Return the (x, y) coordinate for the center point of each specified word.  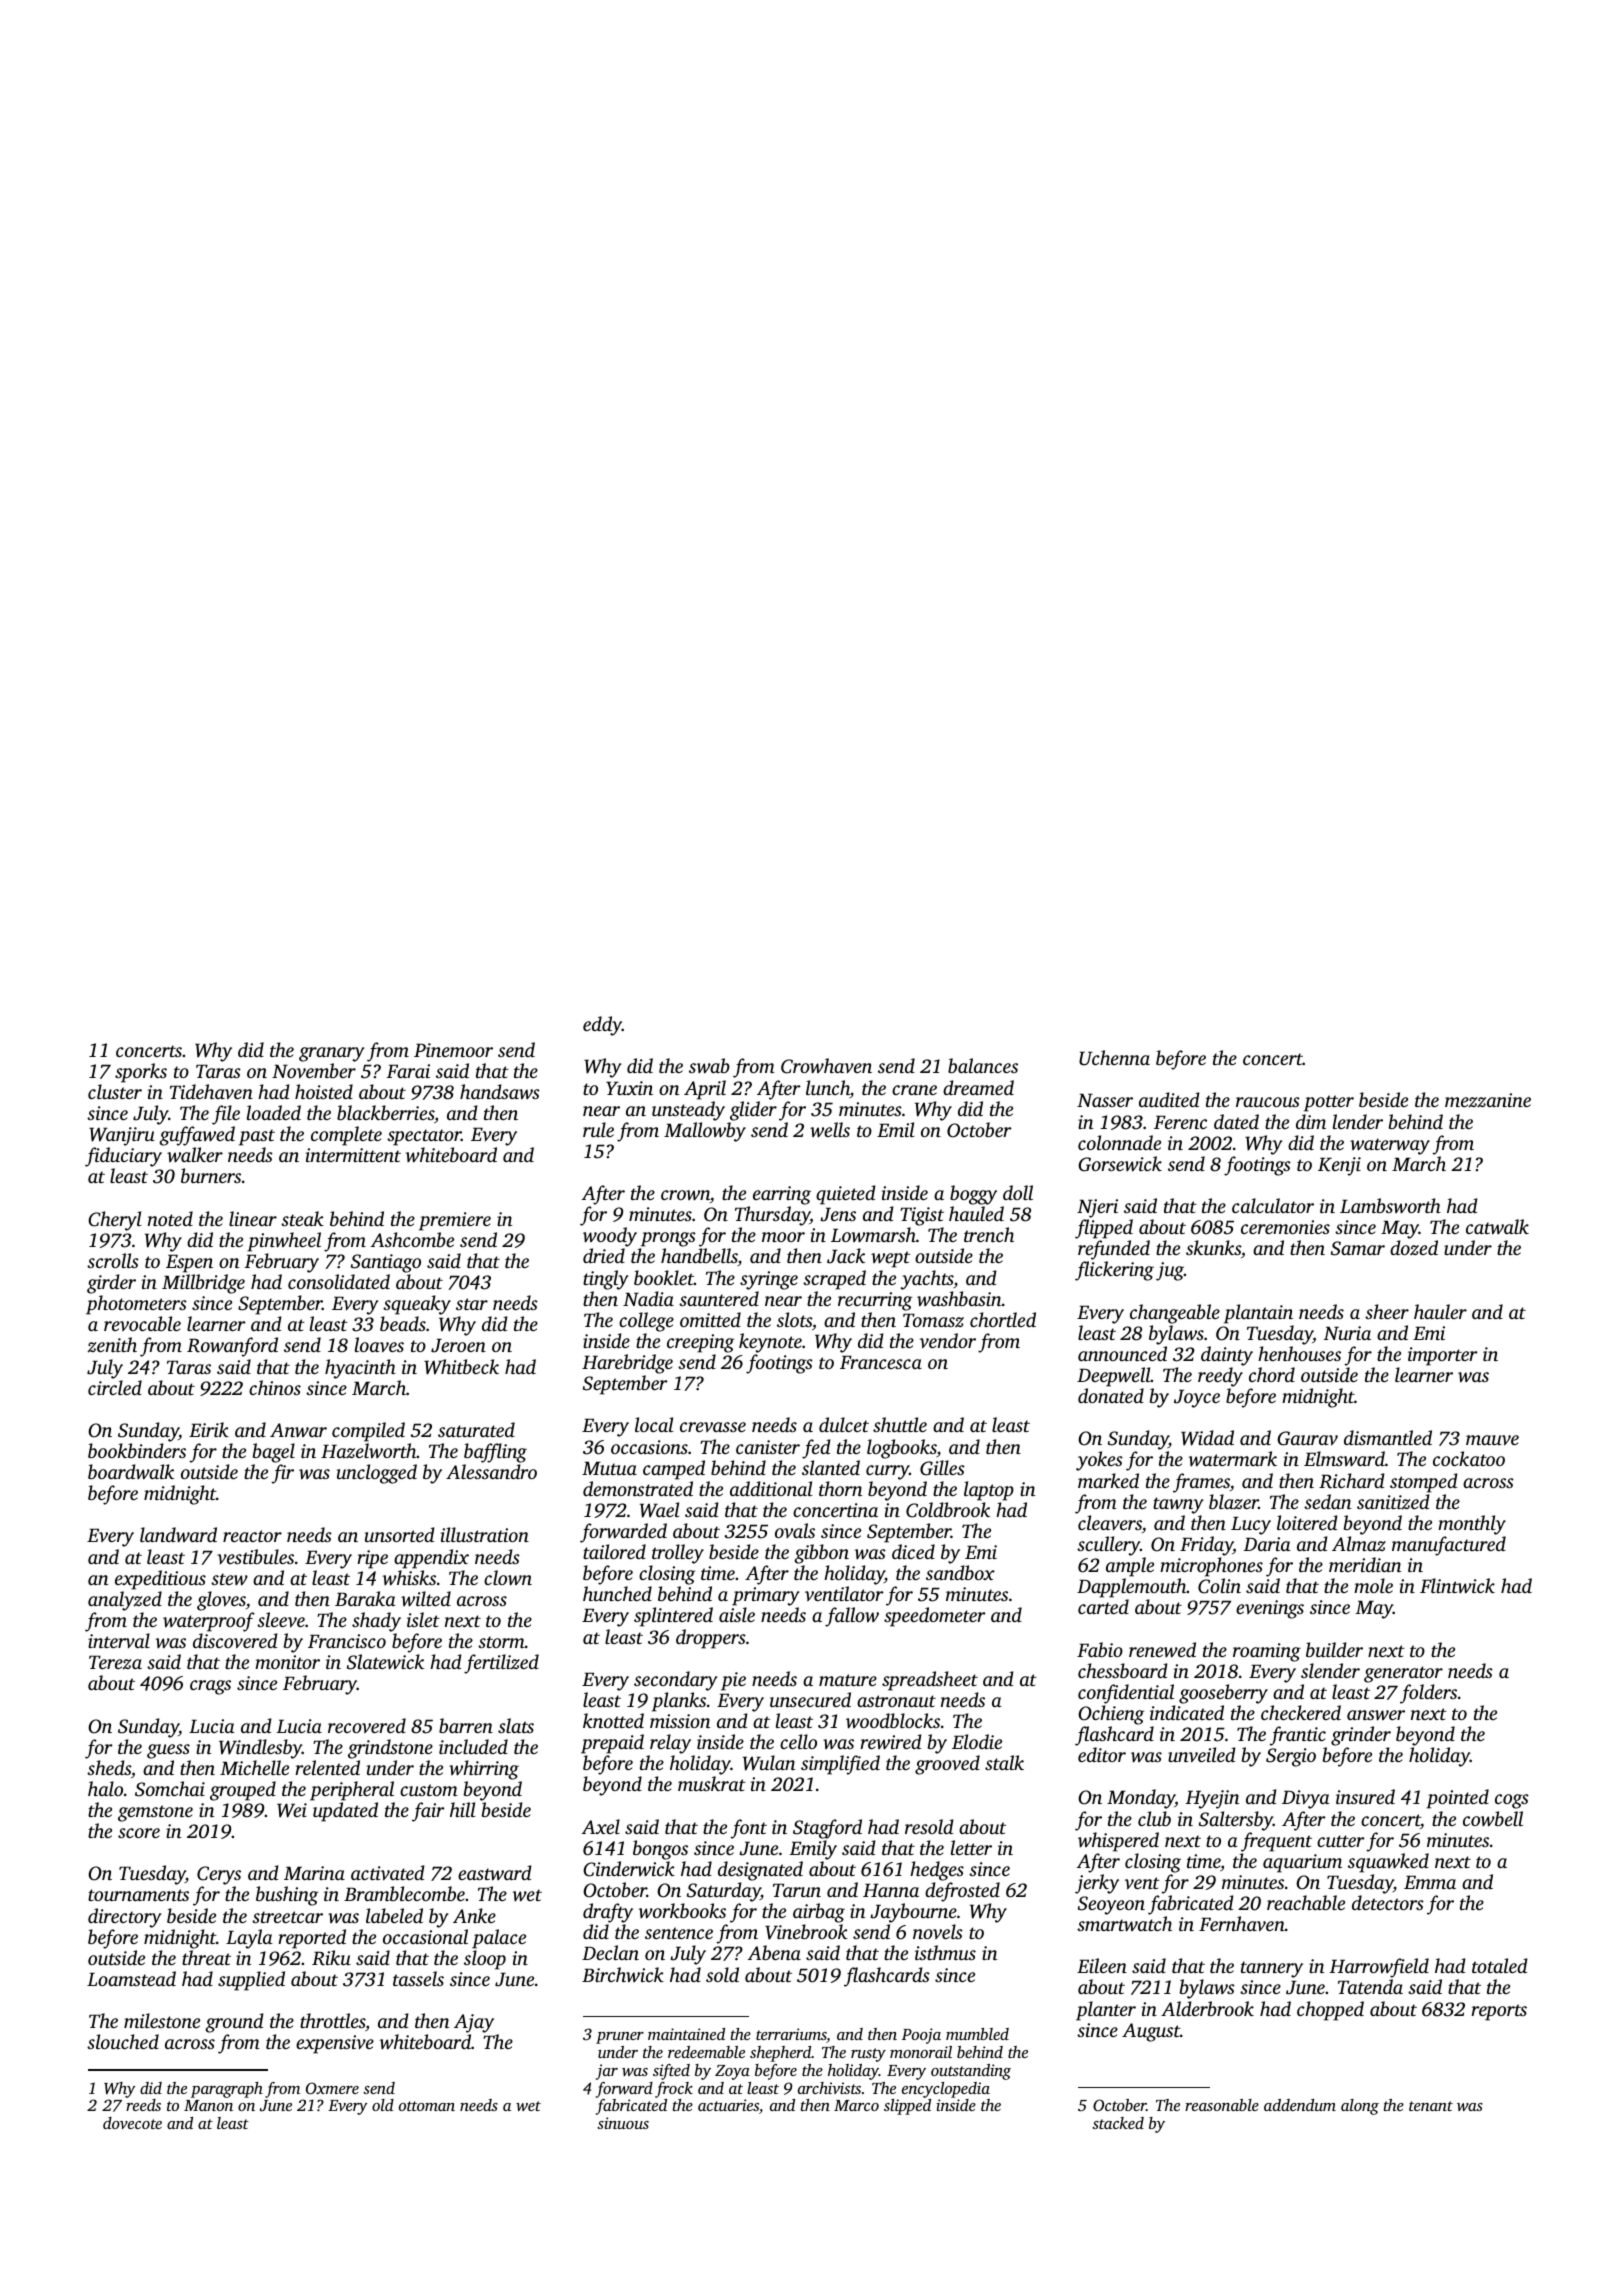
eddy (602, 1026)
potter (1329, 1103)
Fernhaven (1242, 1923)
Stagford (827, 1829)
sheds (109, 1767)
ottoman (427, 2106)
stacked (1118, 2123)
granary (331, 1054)
